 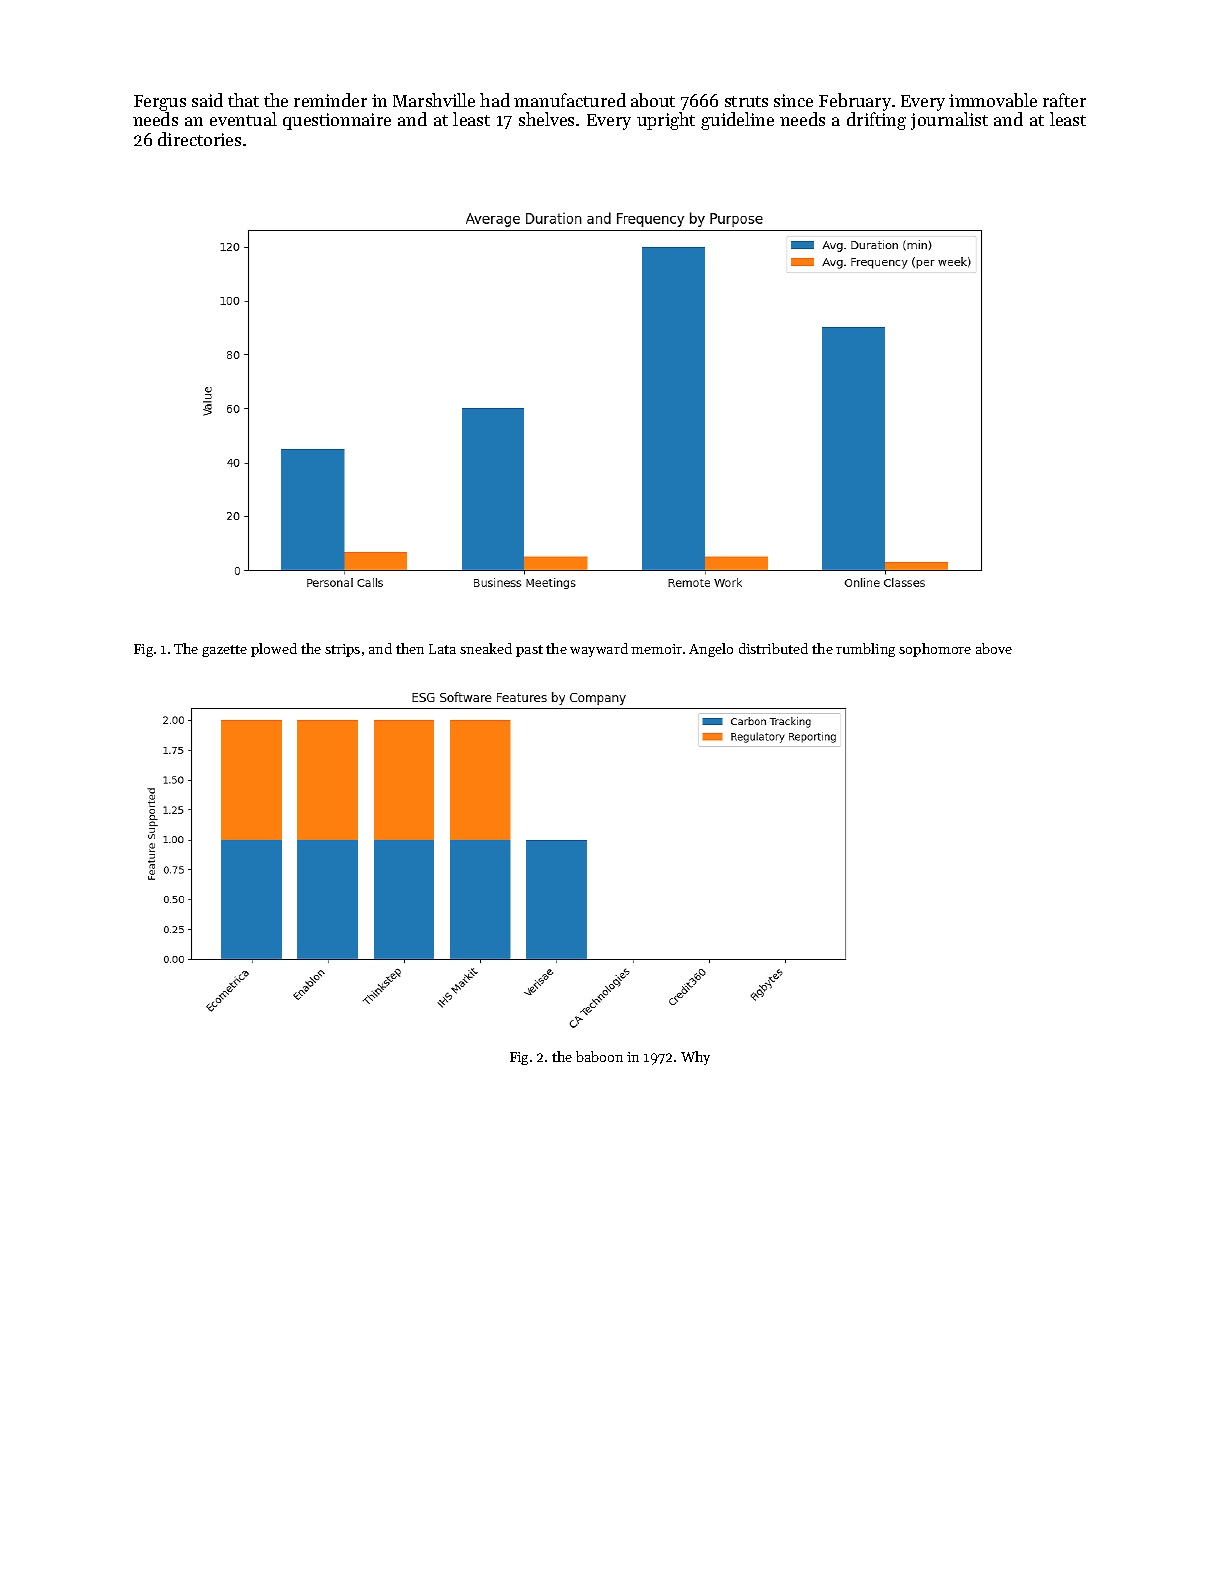 I want to click on above, so click(x=994, y=648).
